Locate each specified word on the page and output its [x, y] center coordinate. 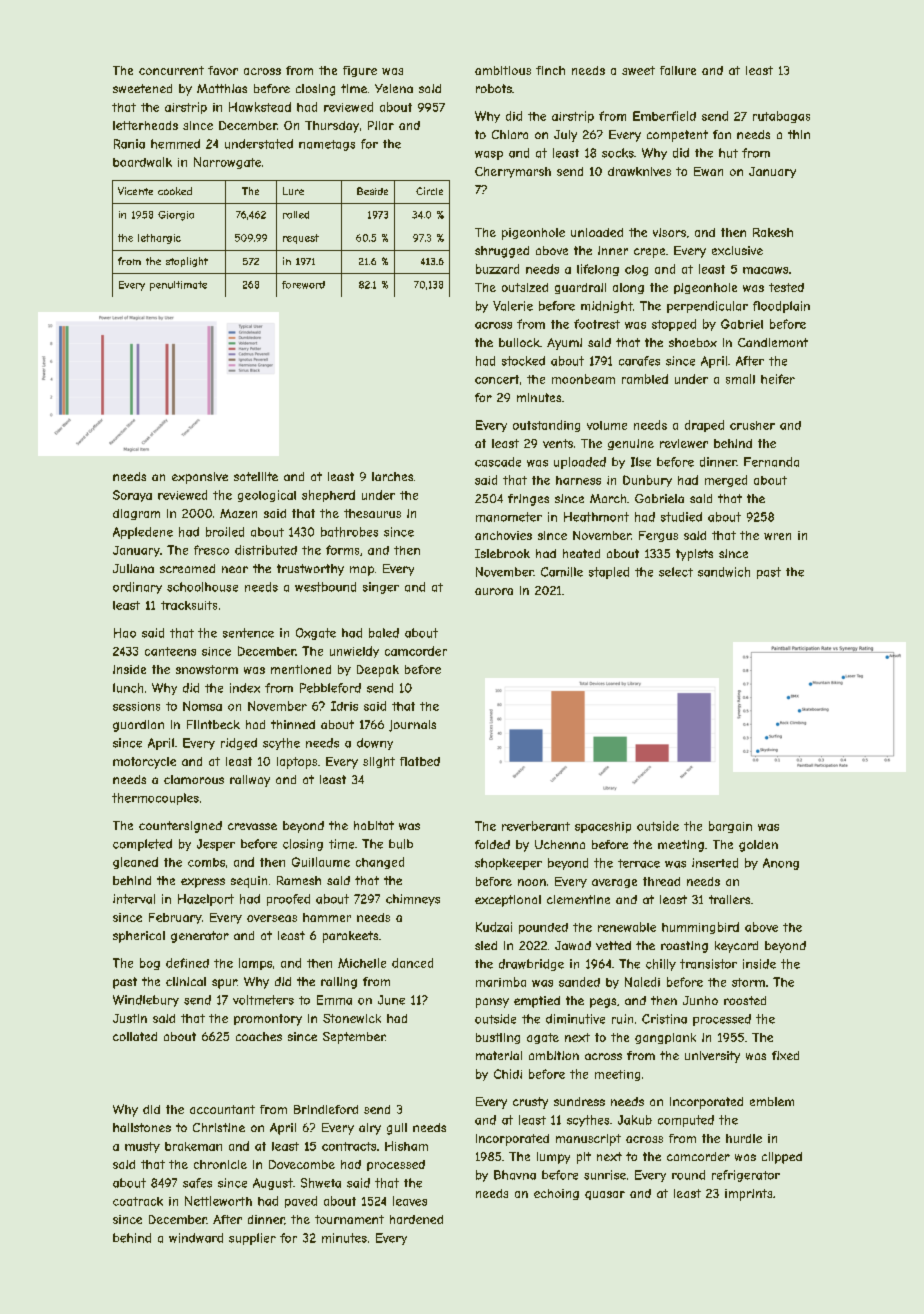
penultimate [178, 286]
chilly [661, 965]
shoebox [693, 342]
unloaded [597, 232]
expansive [200, 478]
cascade [498, 462]
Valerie [513, 306]
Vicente [135, 191]
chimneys [413, 900]
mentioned [301, 669]
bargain [730, 827]
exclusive [737, 250]
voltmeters [263, 1000]
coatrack [138, 1201]
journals [412, 726]
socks [618, 153]
